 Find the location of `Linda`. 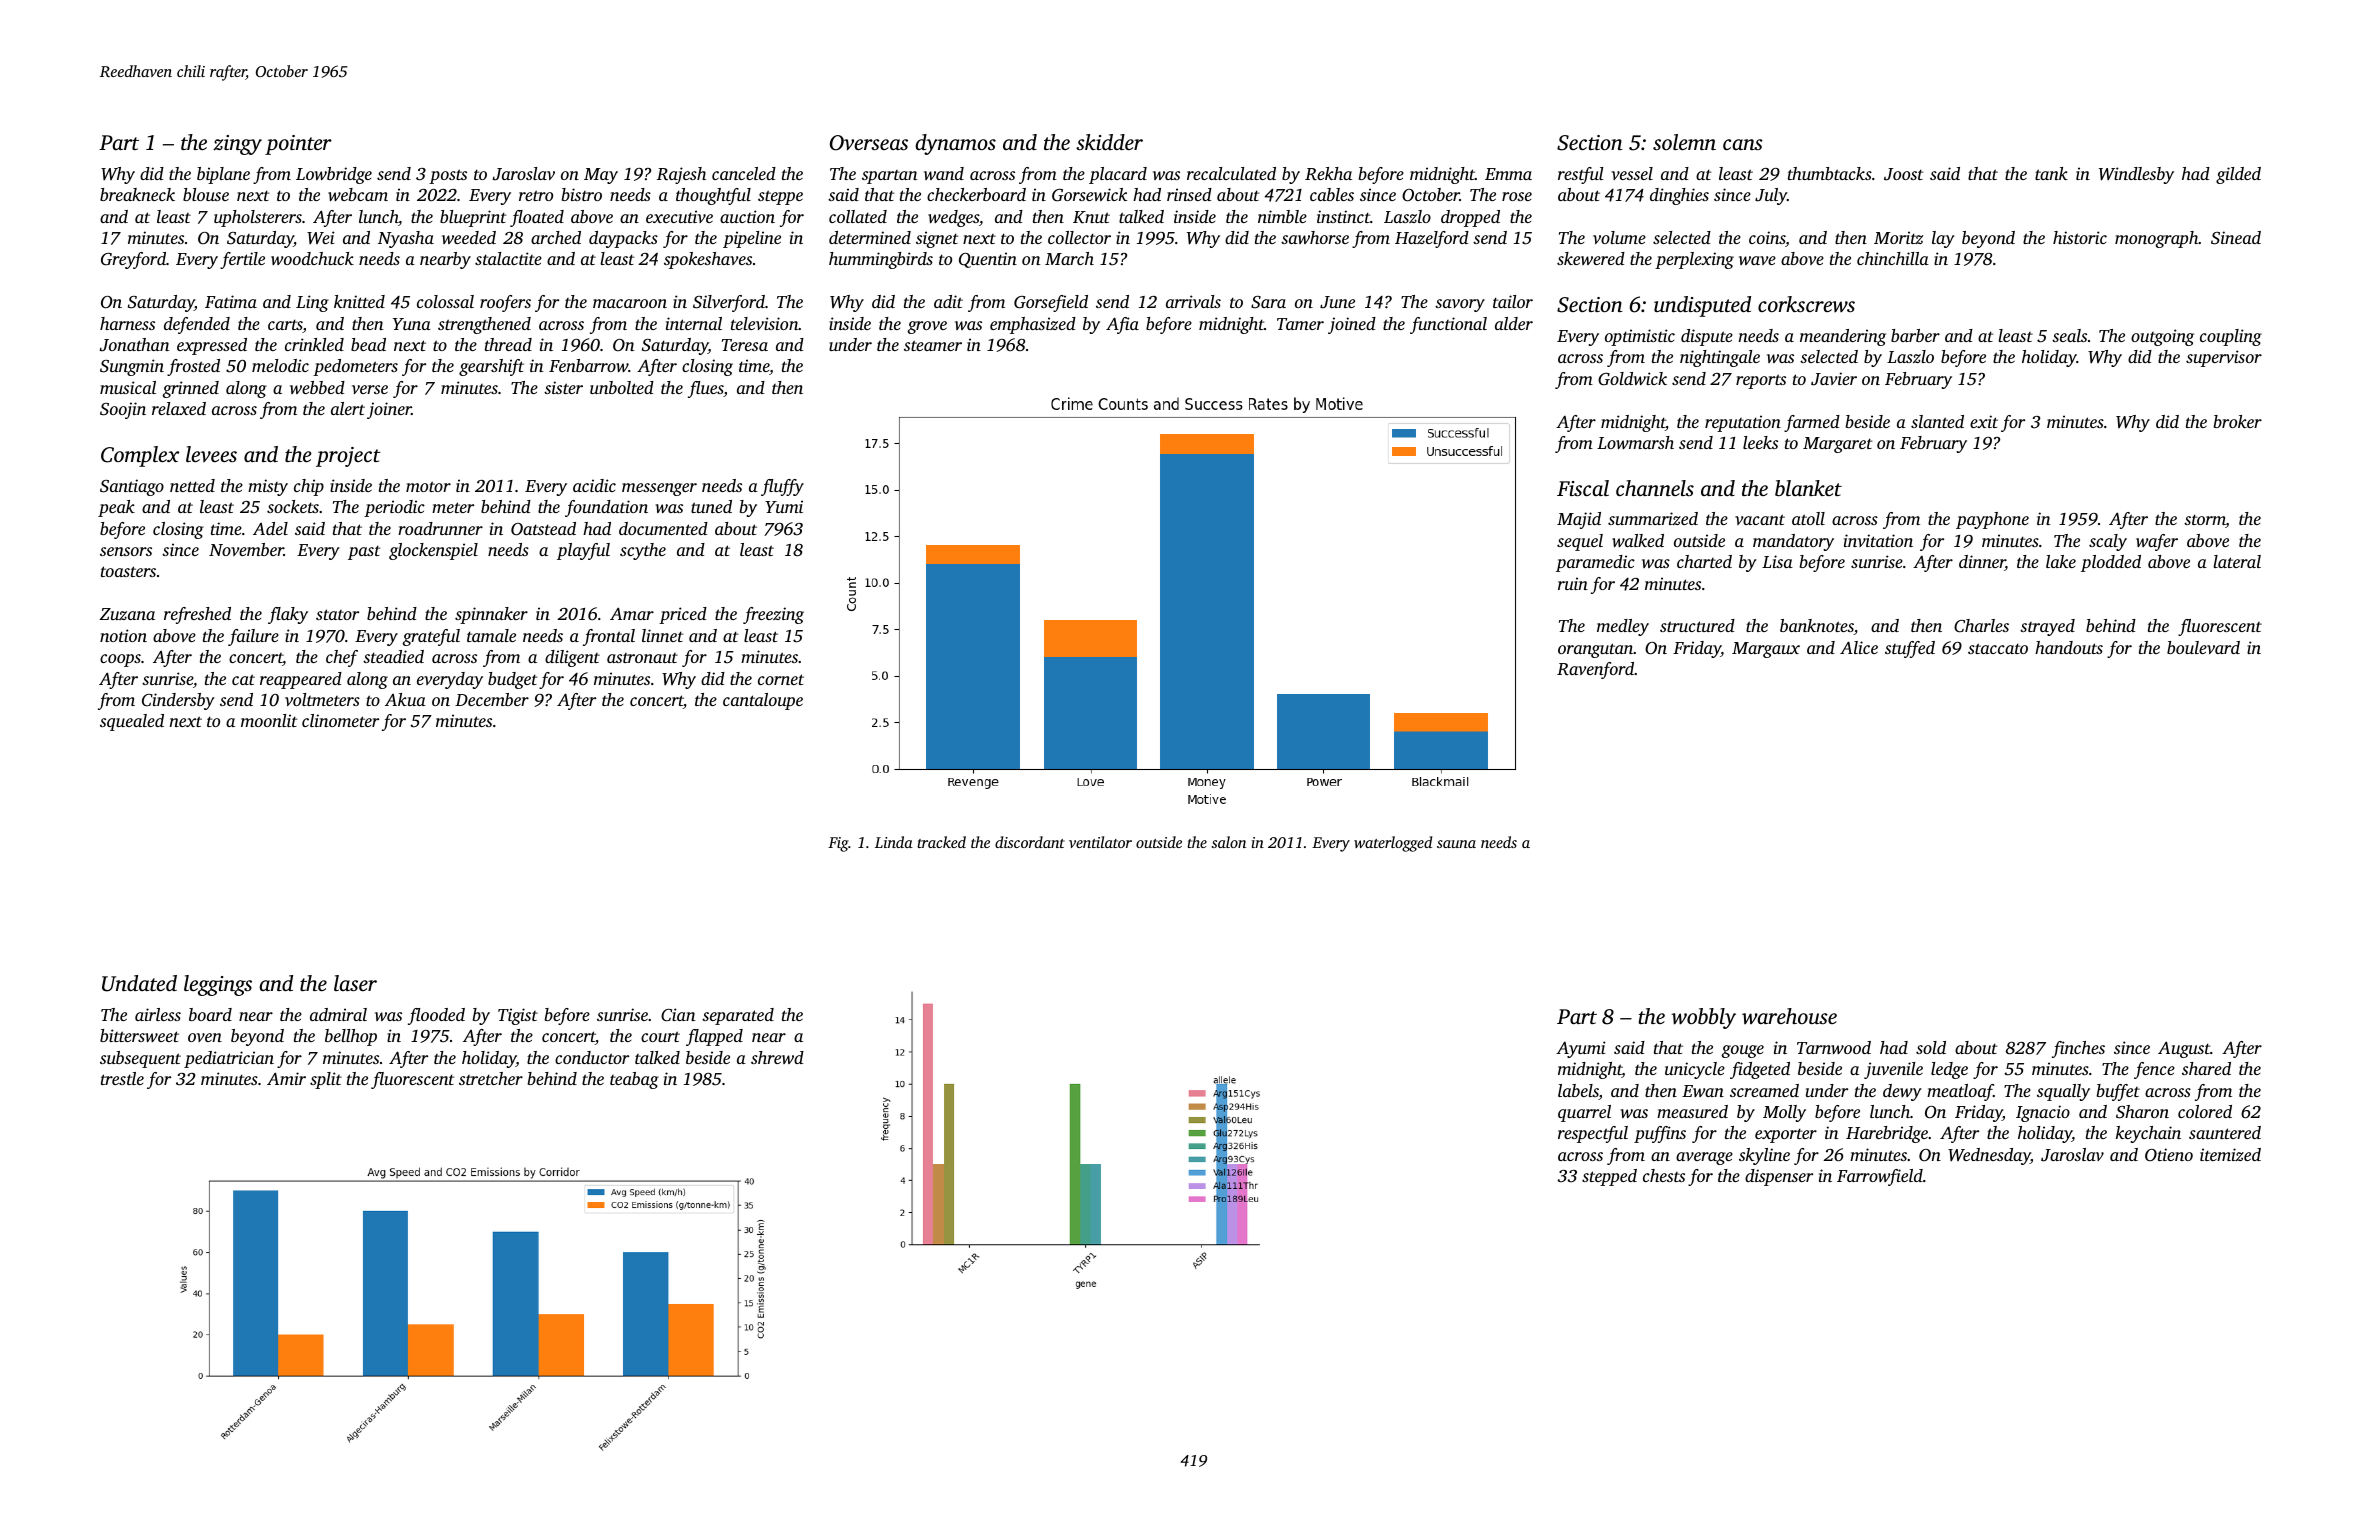

Linda is located at coordinates (894, 842).
